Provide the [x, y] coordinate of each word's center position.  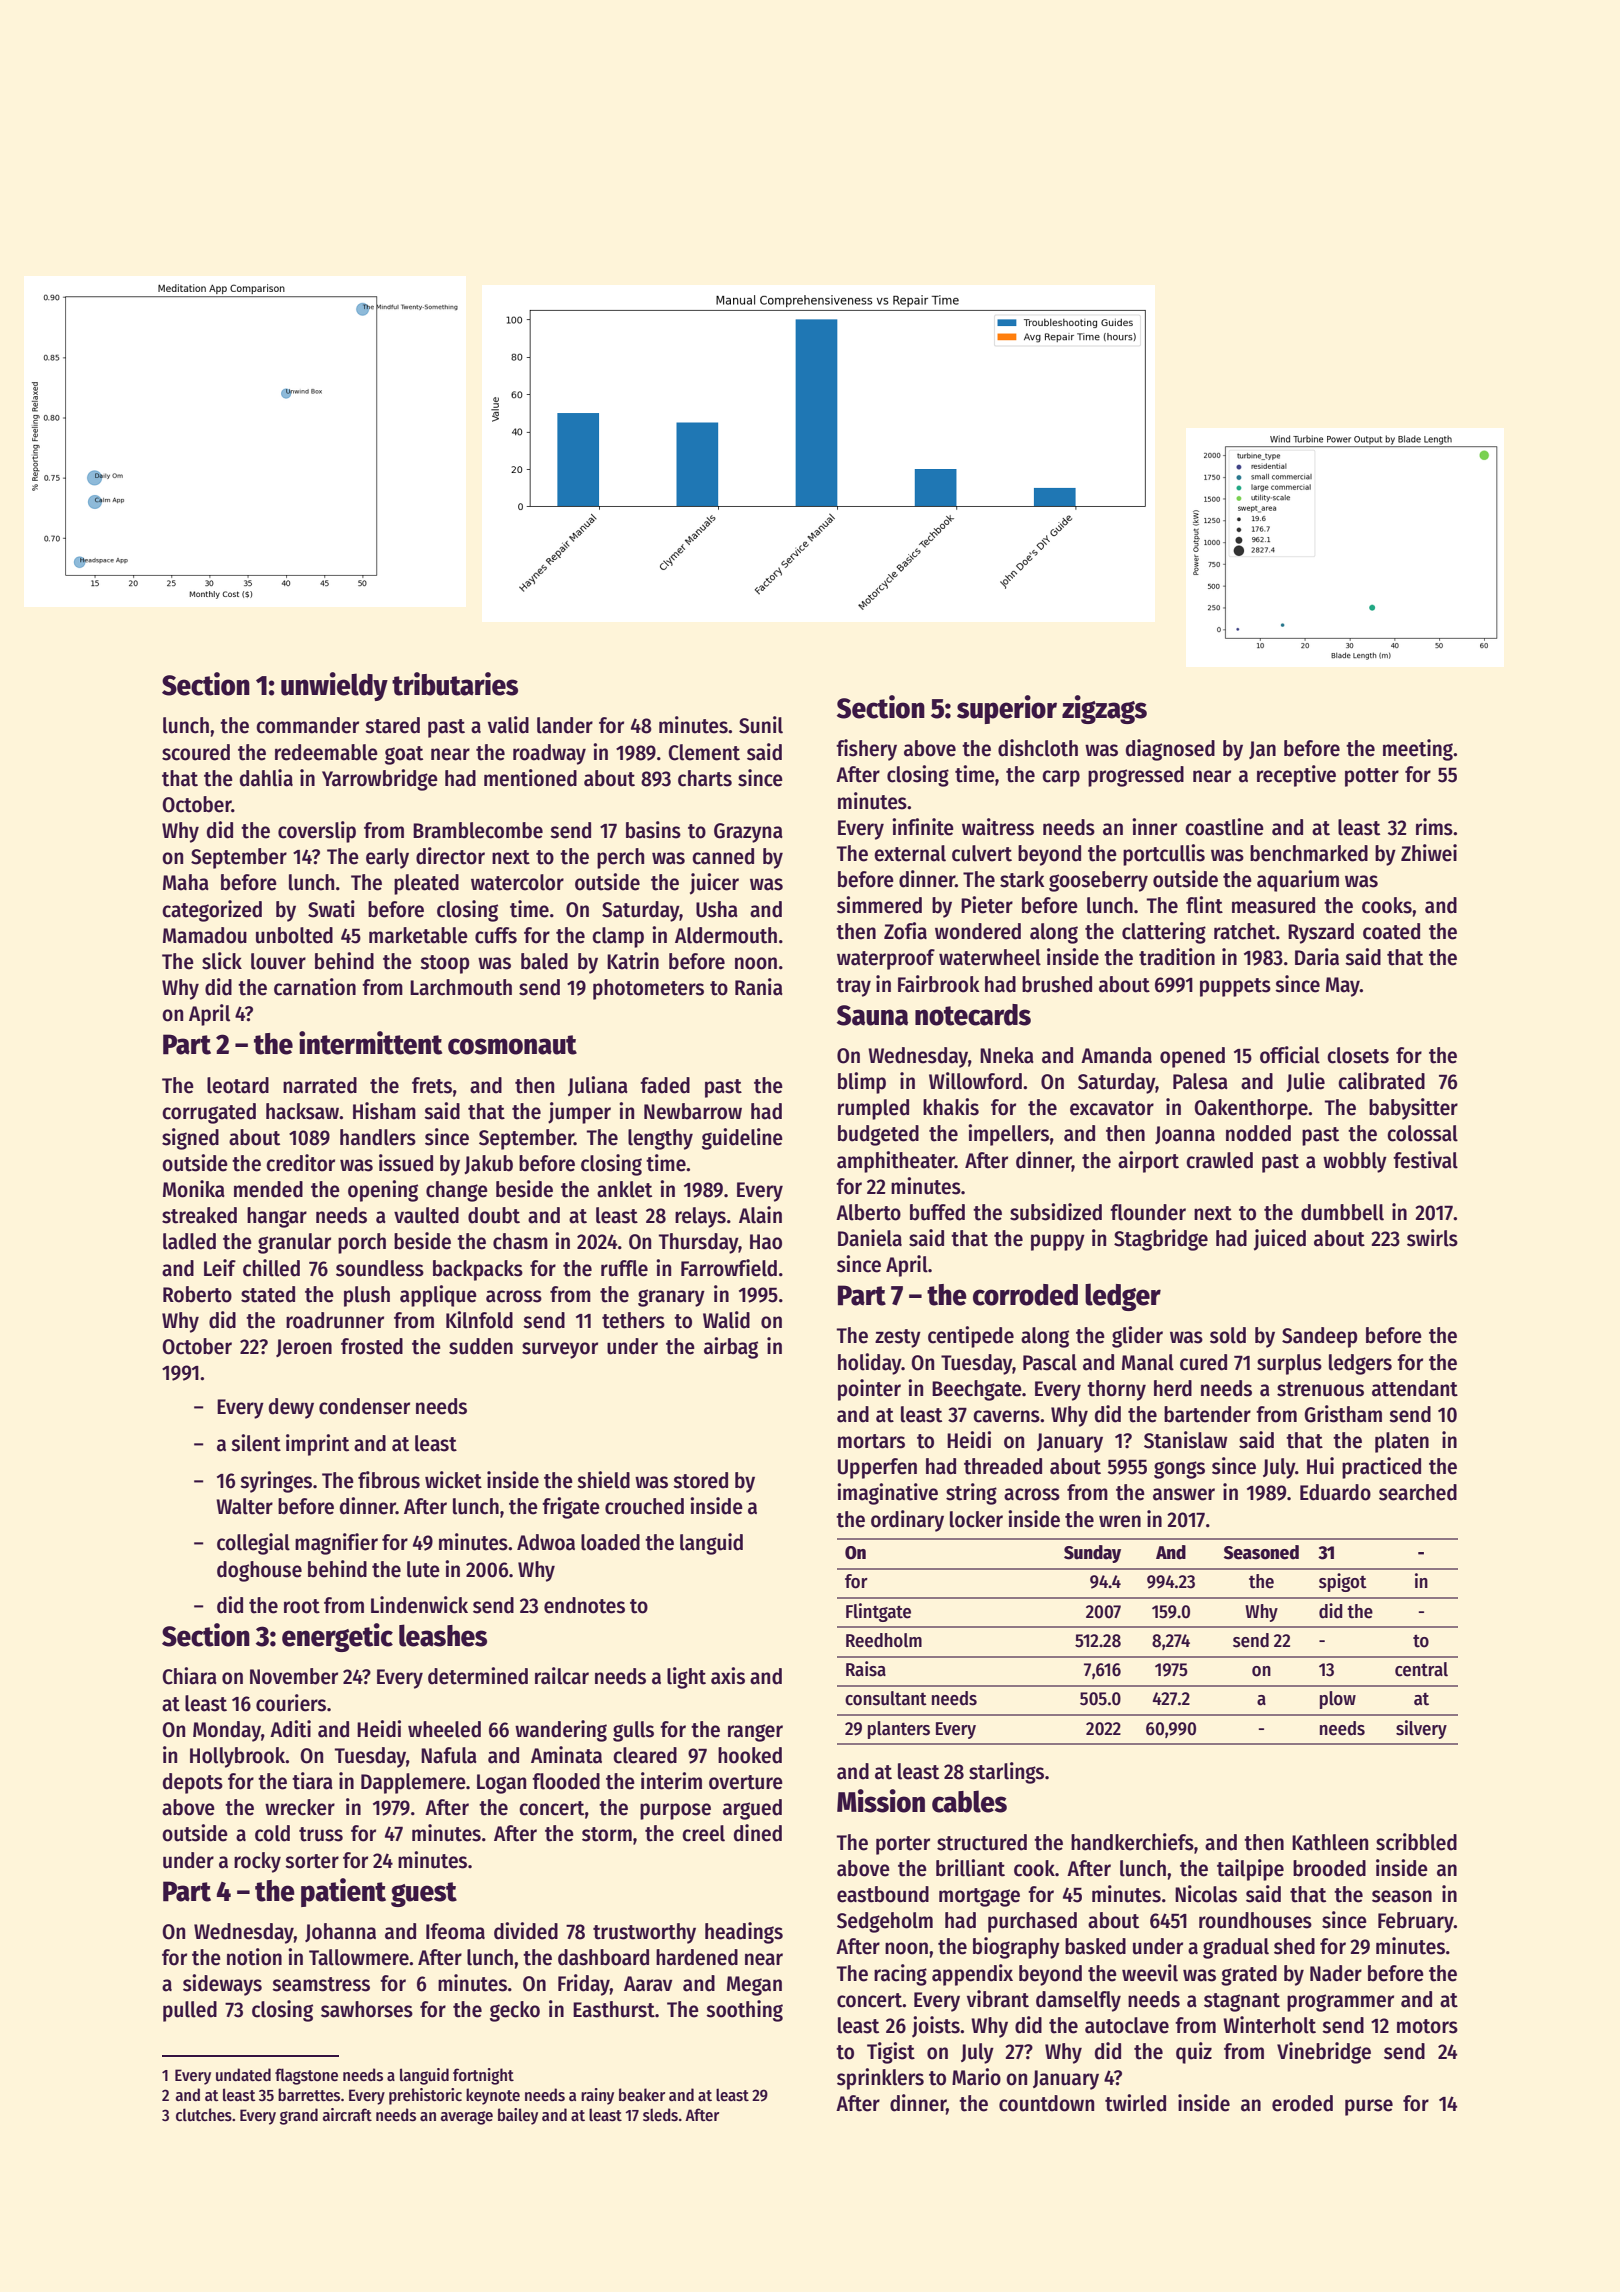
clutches [204, 2114]
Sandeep [1320, 1337]
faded [665, 1085]
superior [1007, 709]
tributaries [455, 684]
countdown [1046, 2103]
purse [1369, 2107]
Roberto [197, 1294]
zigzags [1104, 709]
